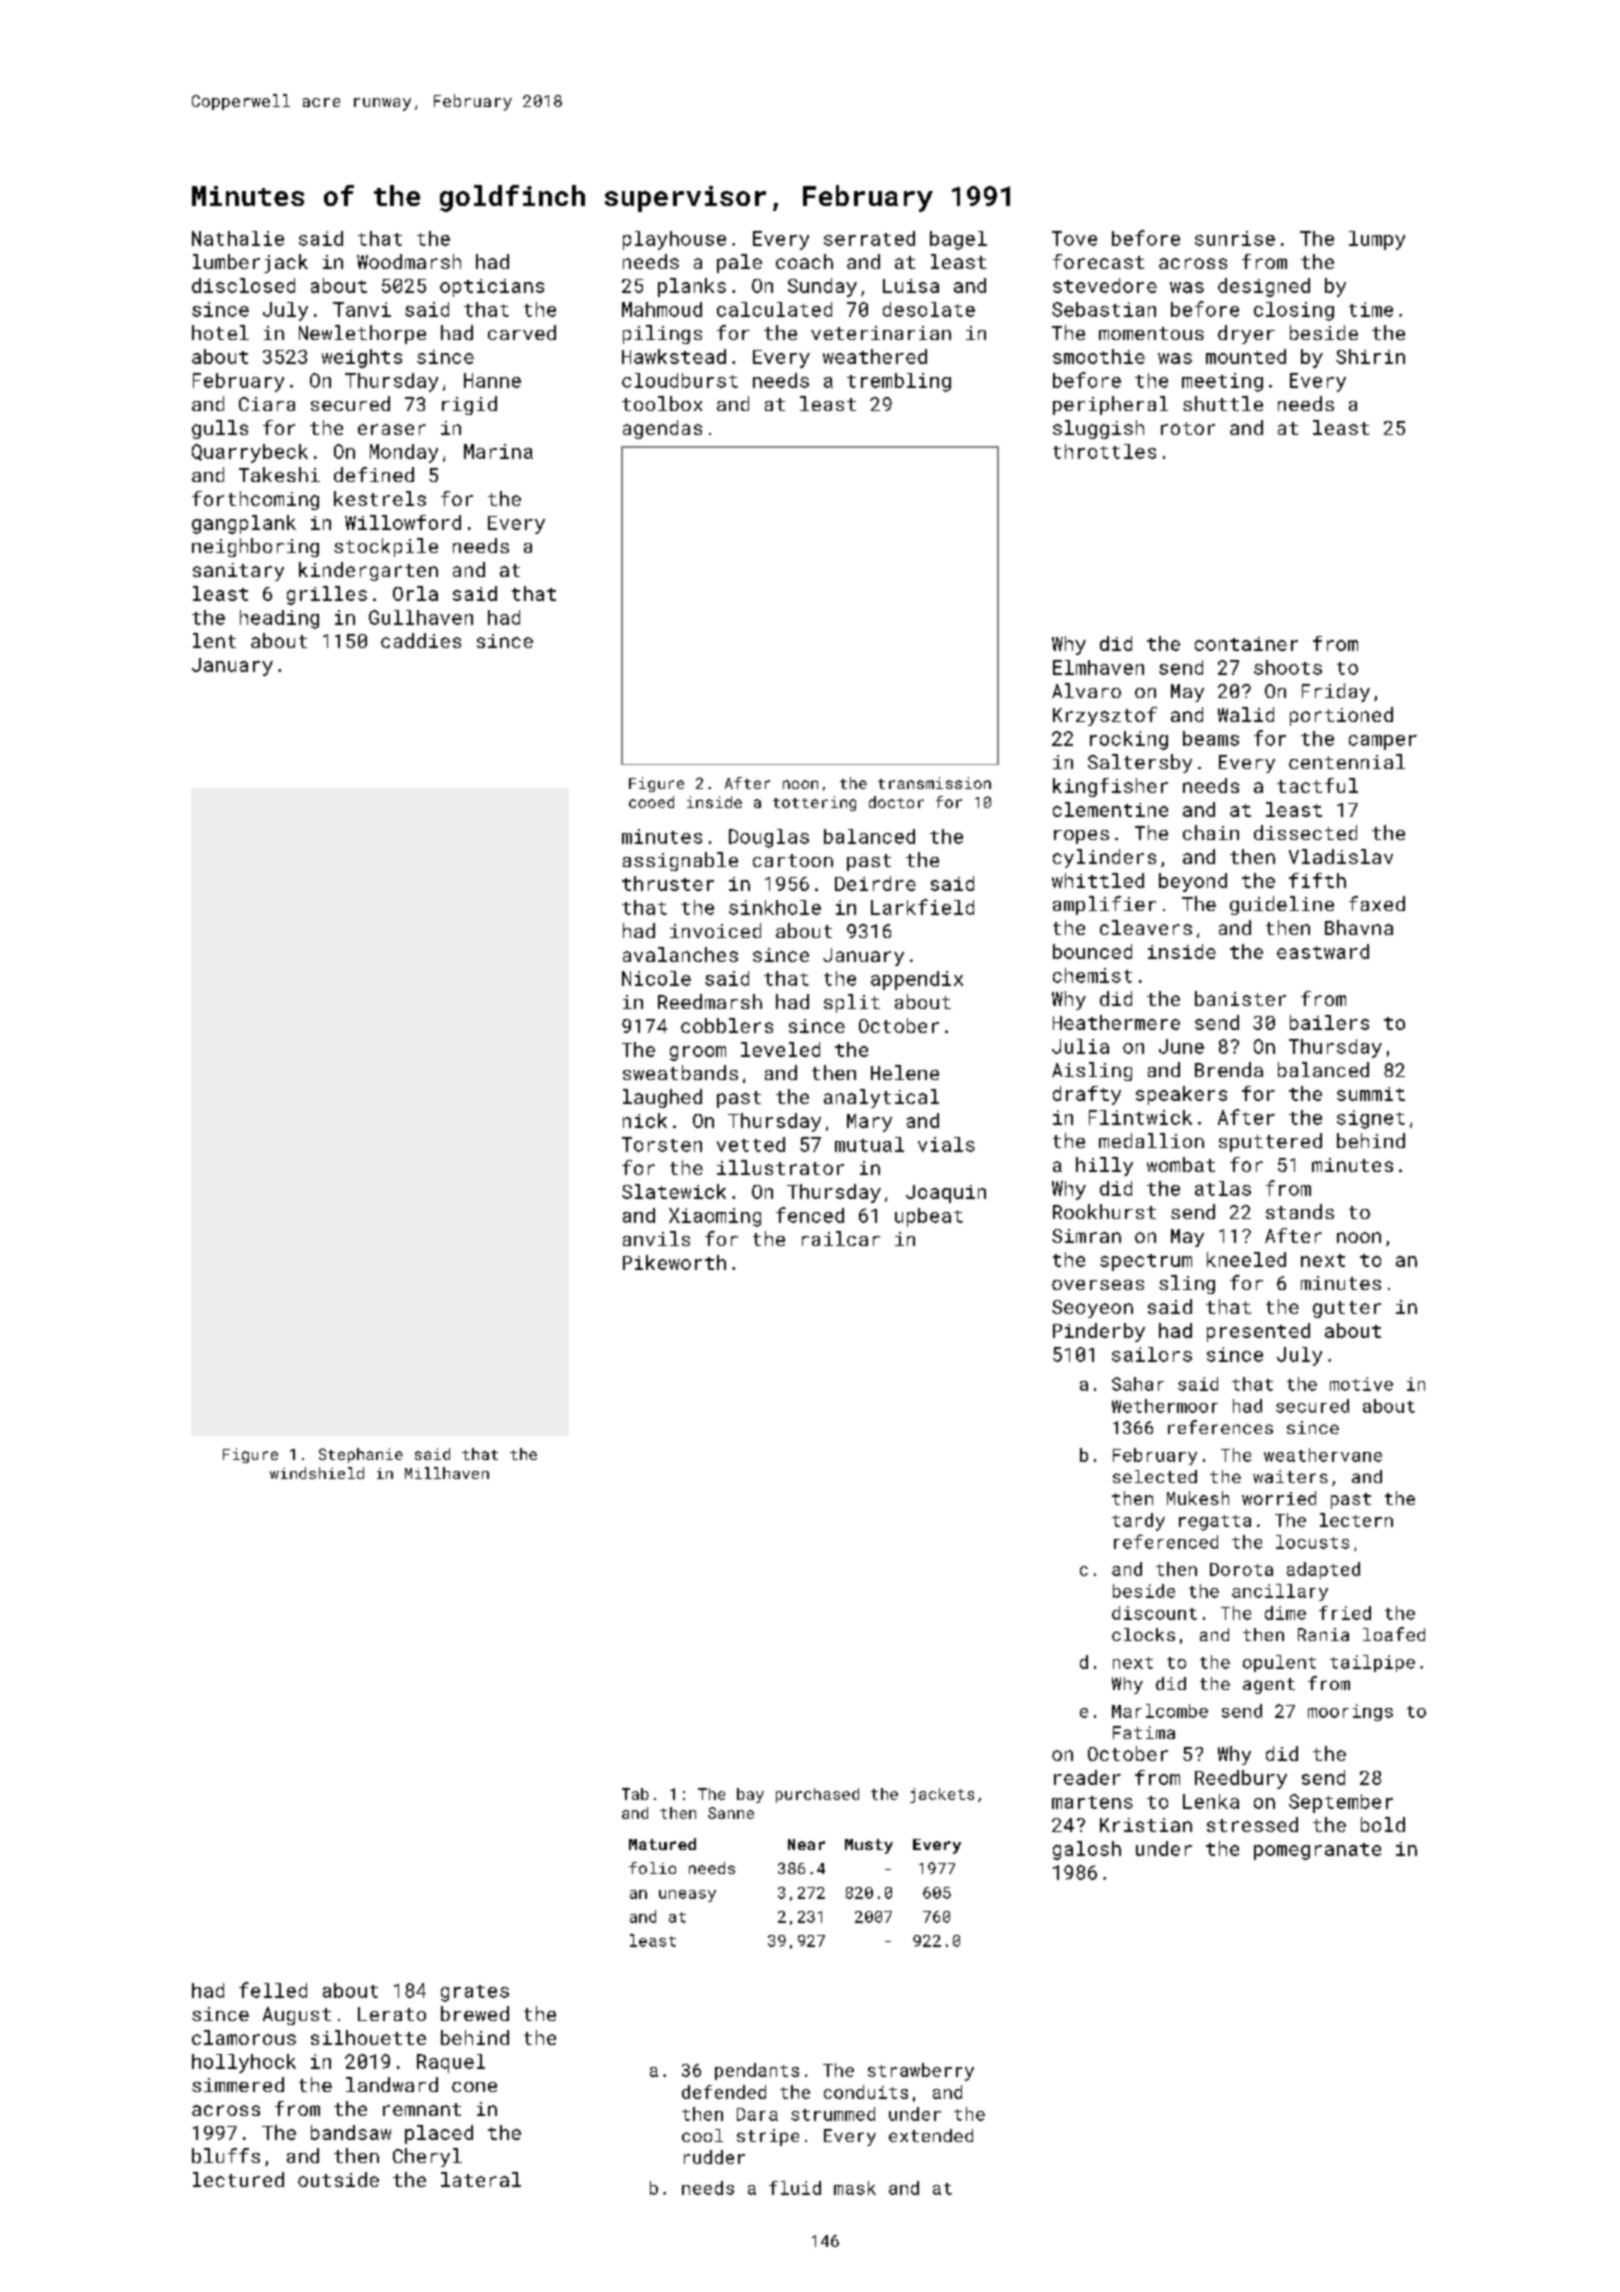 The height and width of the screenshot is (2292, 1620). I want to click on Matured, so click(662, 1844).
